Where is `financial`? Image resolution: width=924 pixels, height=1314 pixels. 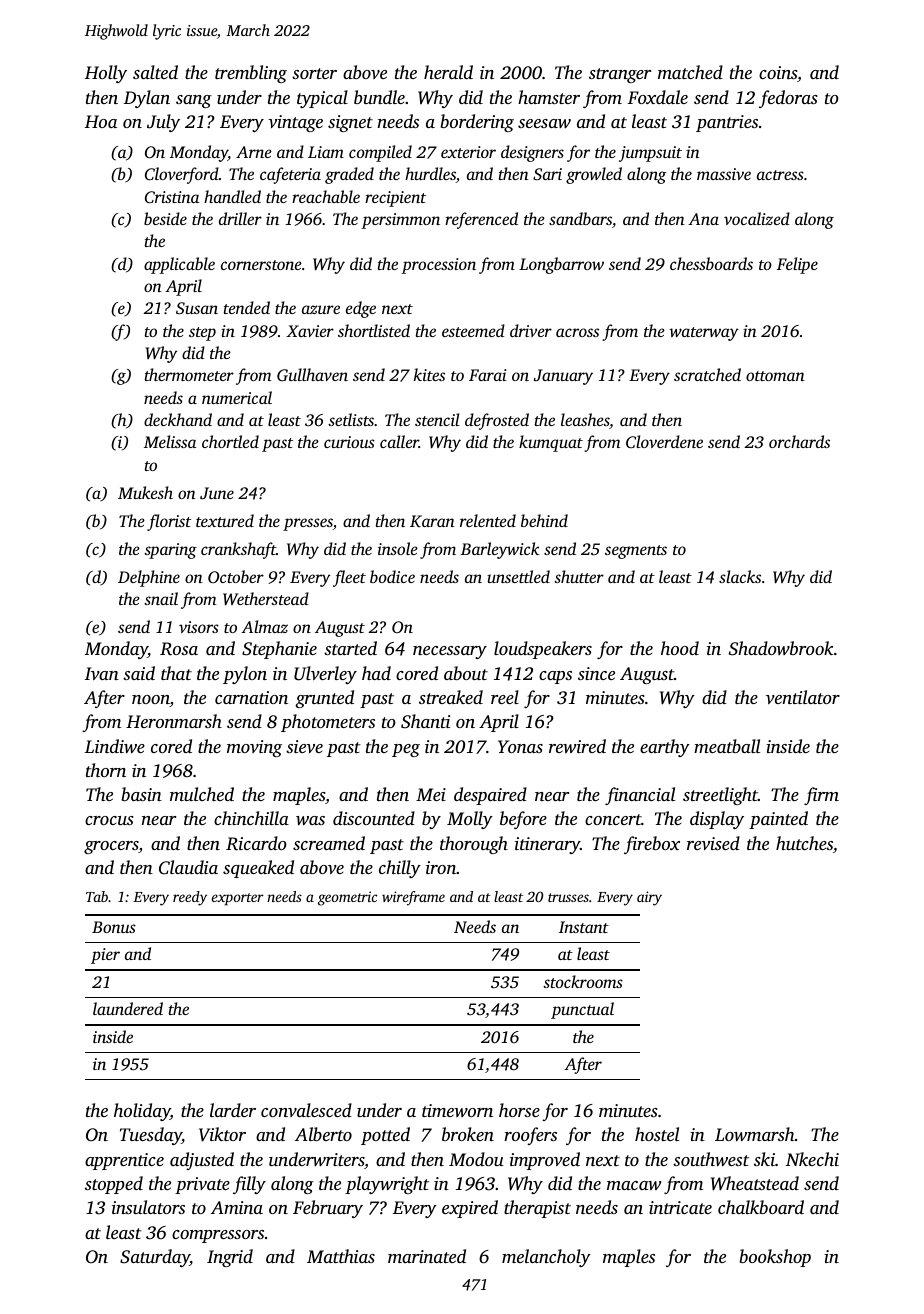 financial is located at coordinates (640, 796).
